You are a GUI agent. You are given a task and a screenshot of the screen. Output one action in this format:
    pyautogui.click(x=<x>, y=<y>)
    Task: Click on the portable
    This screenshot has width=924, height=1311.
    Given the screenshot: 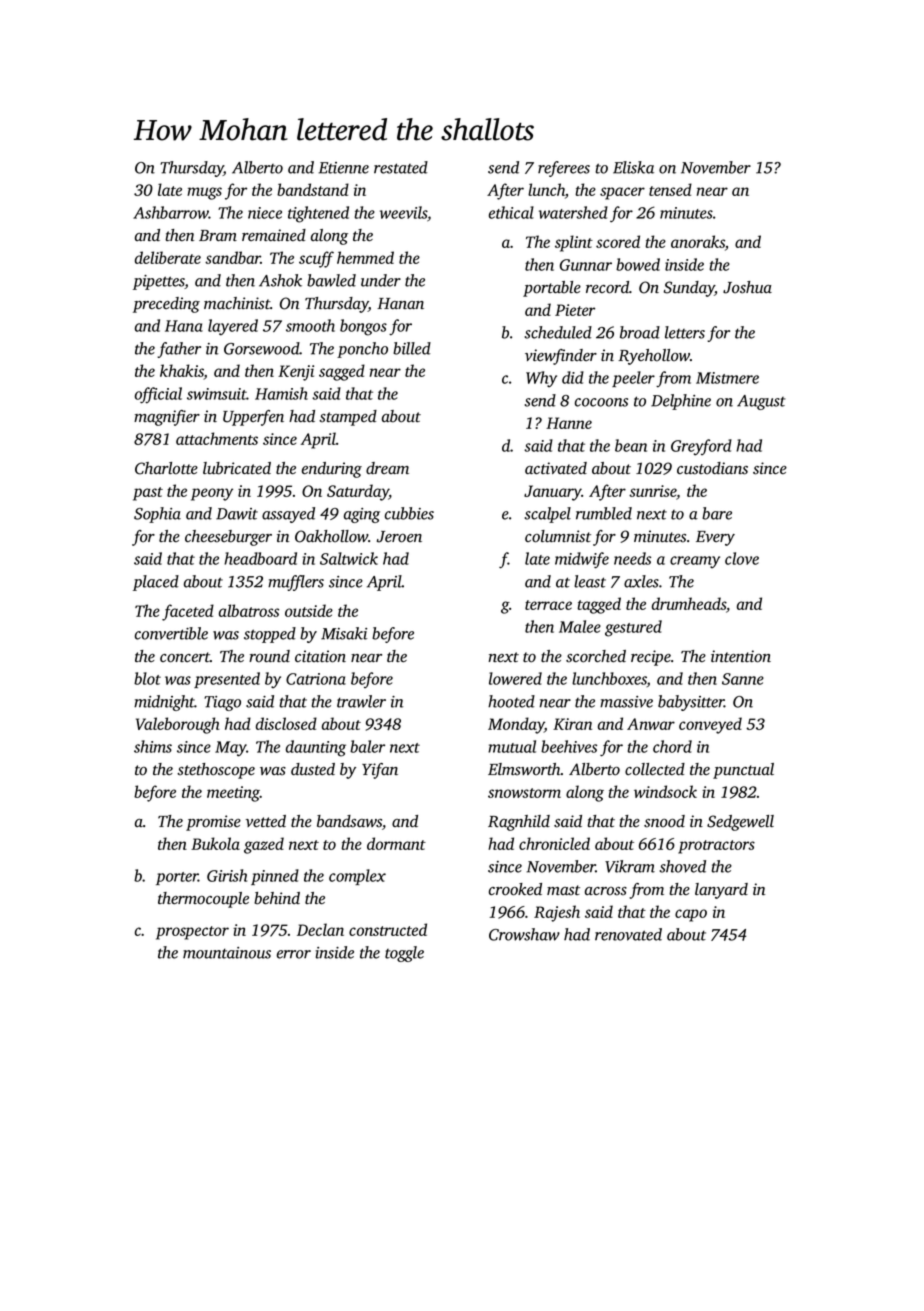 What is the action you would take?
    pyautogui.click(x=552, y=289)
